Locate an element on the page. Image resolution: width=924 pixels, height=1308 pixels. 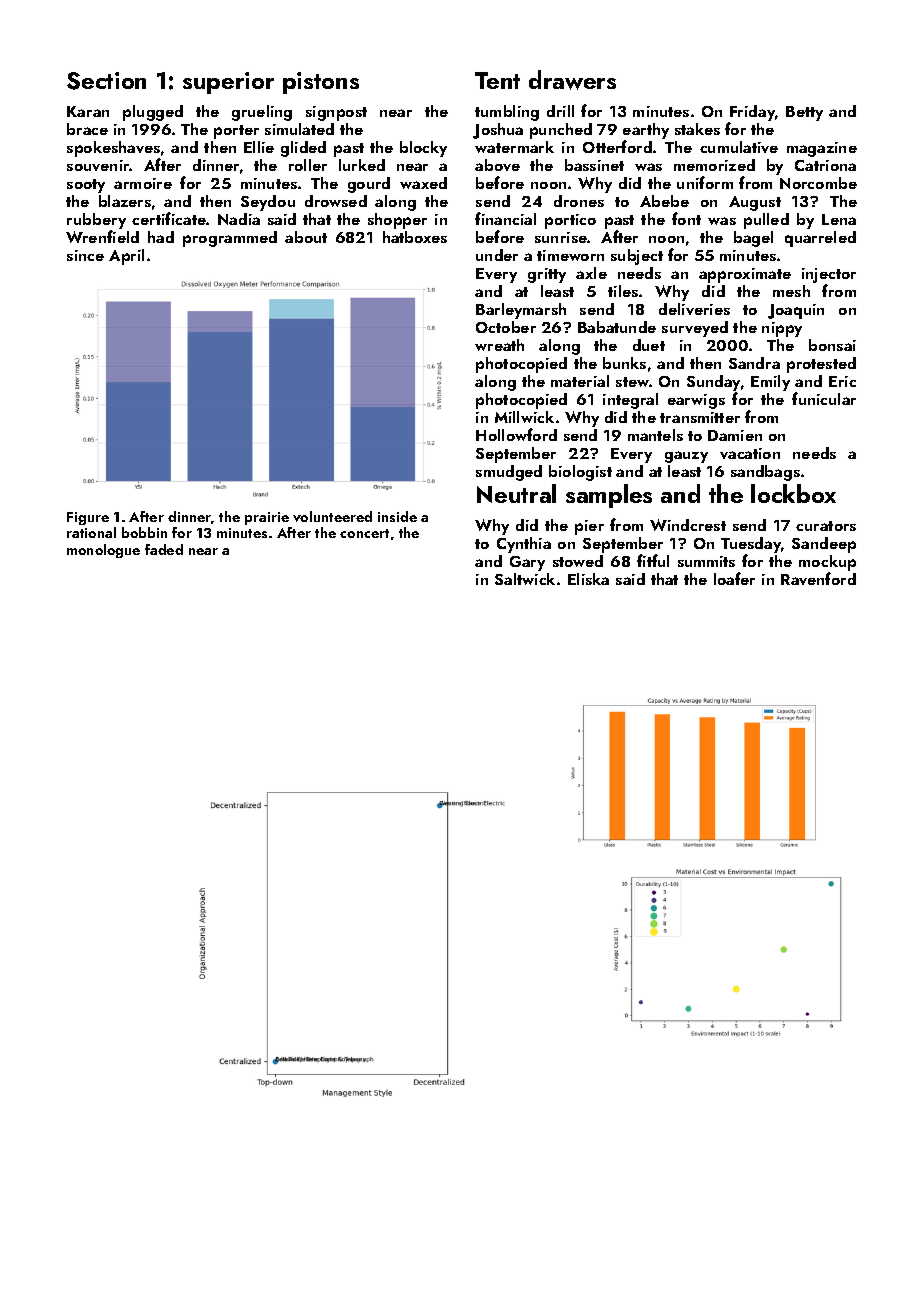
superior is located at coordinates (228, 83).
